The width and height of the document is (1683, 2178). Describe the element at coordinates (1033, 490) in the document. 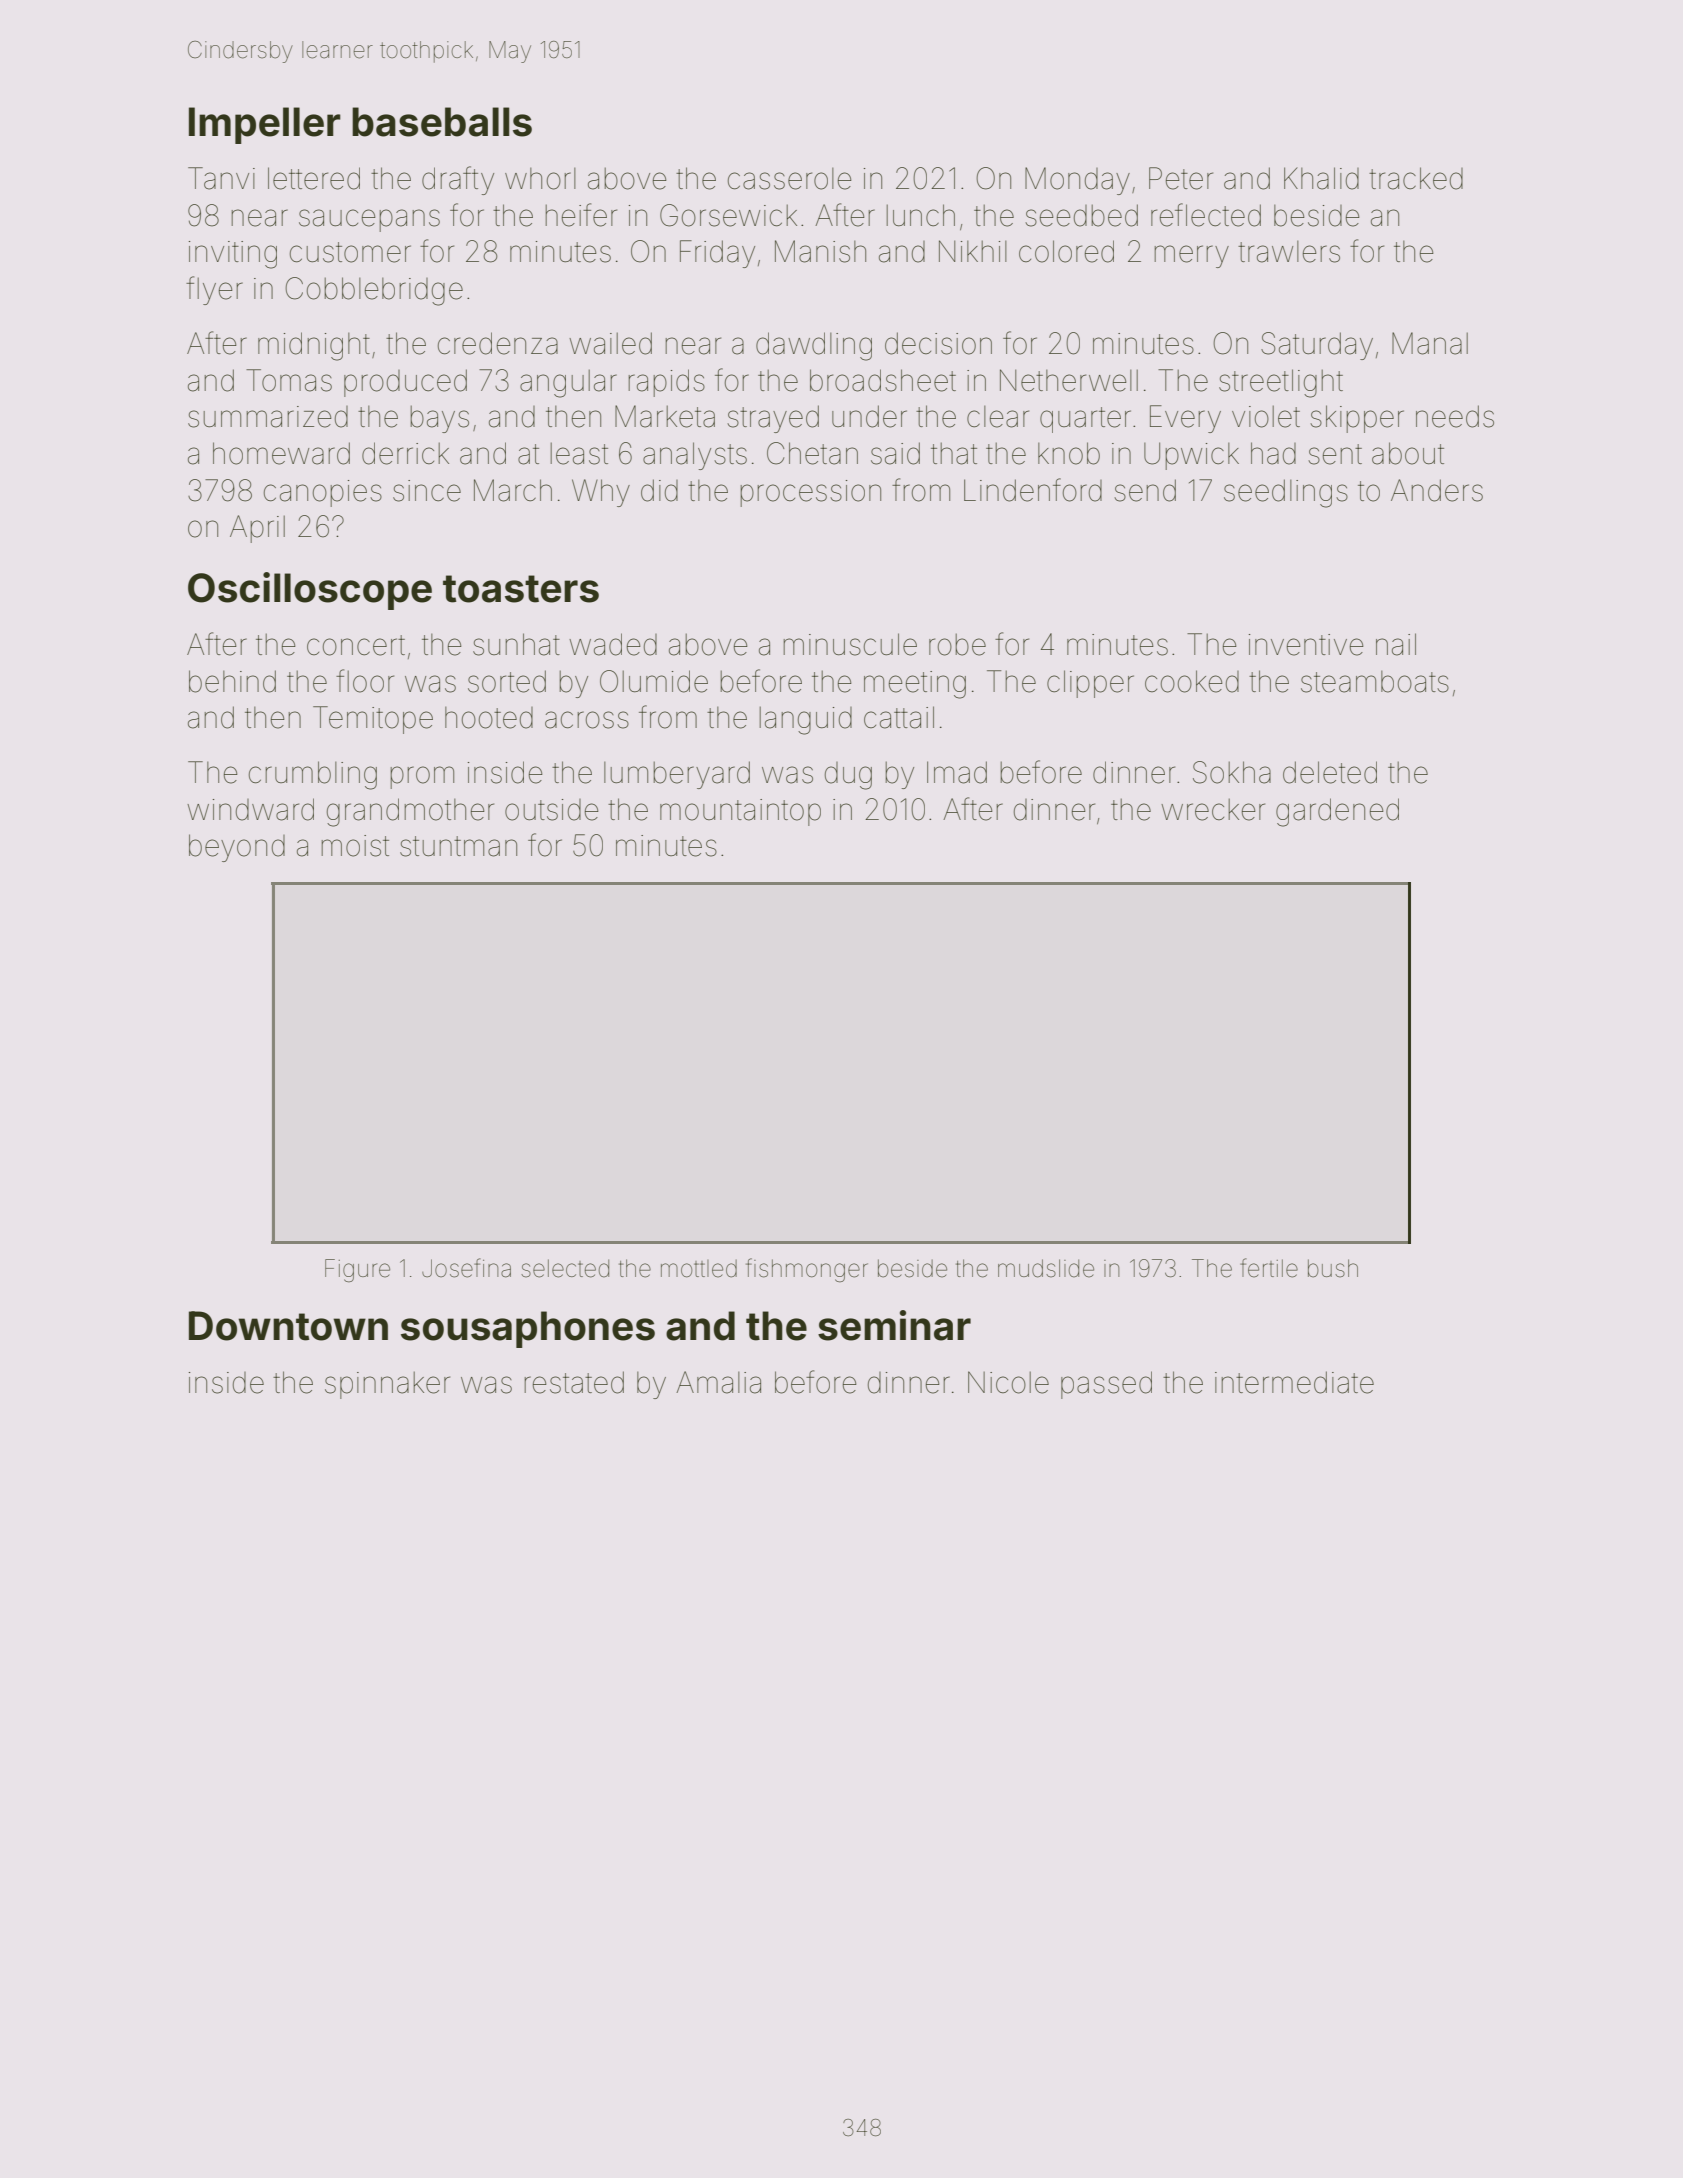

I see `Lindenford` at that location.
